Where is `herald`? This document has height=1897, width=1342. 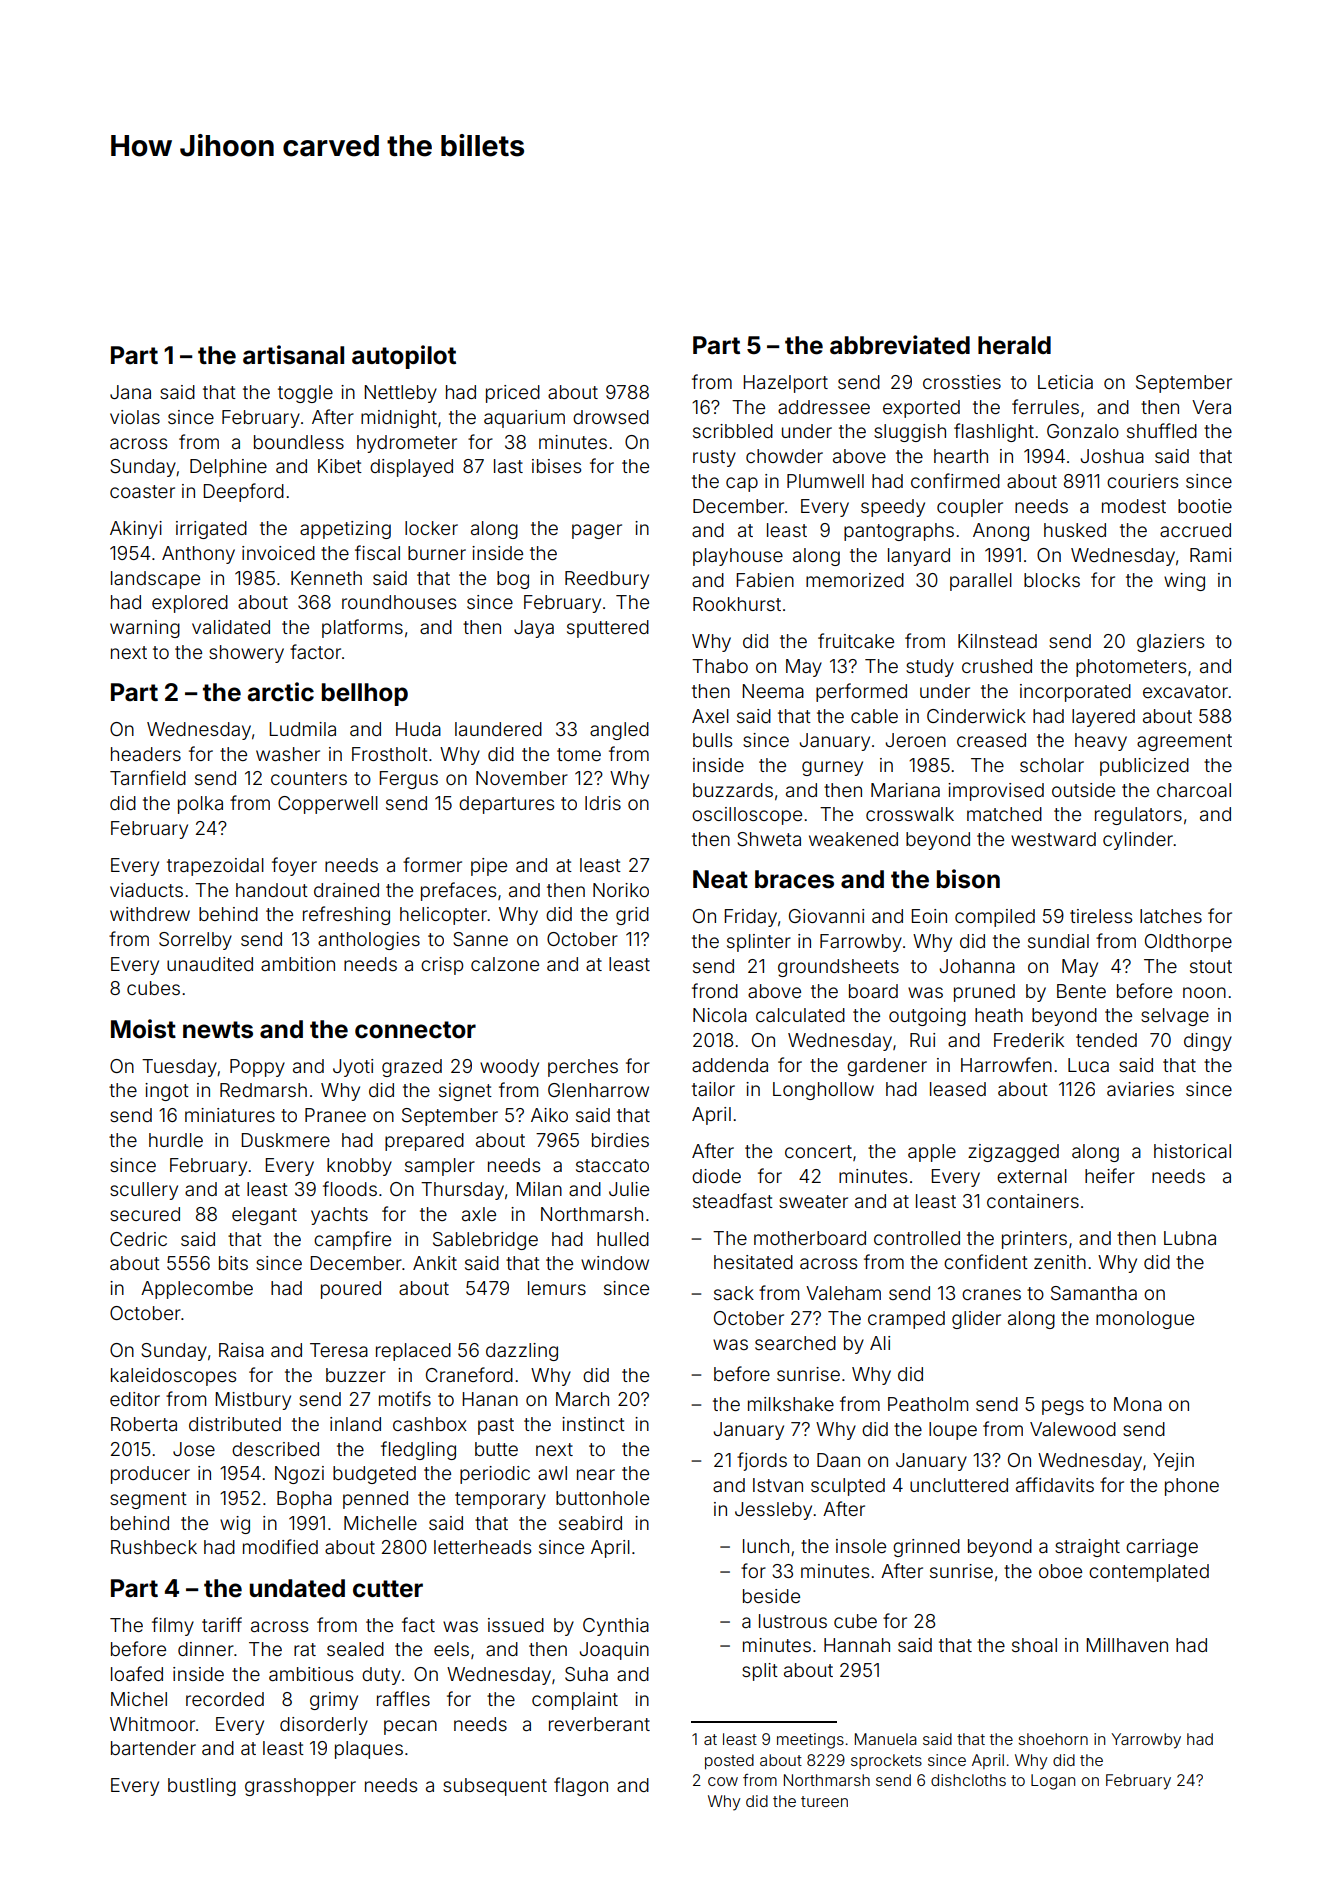 herald is located at coordinates (1014, 345).
